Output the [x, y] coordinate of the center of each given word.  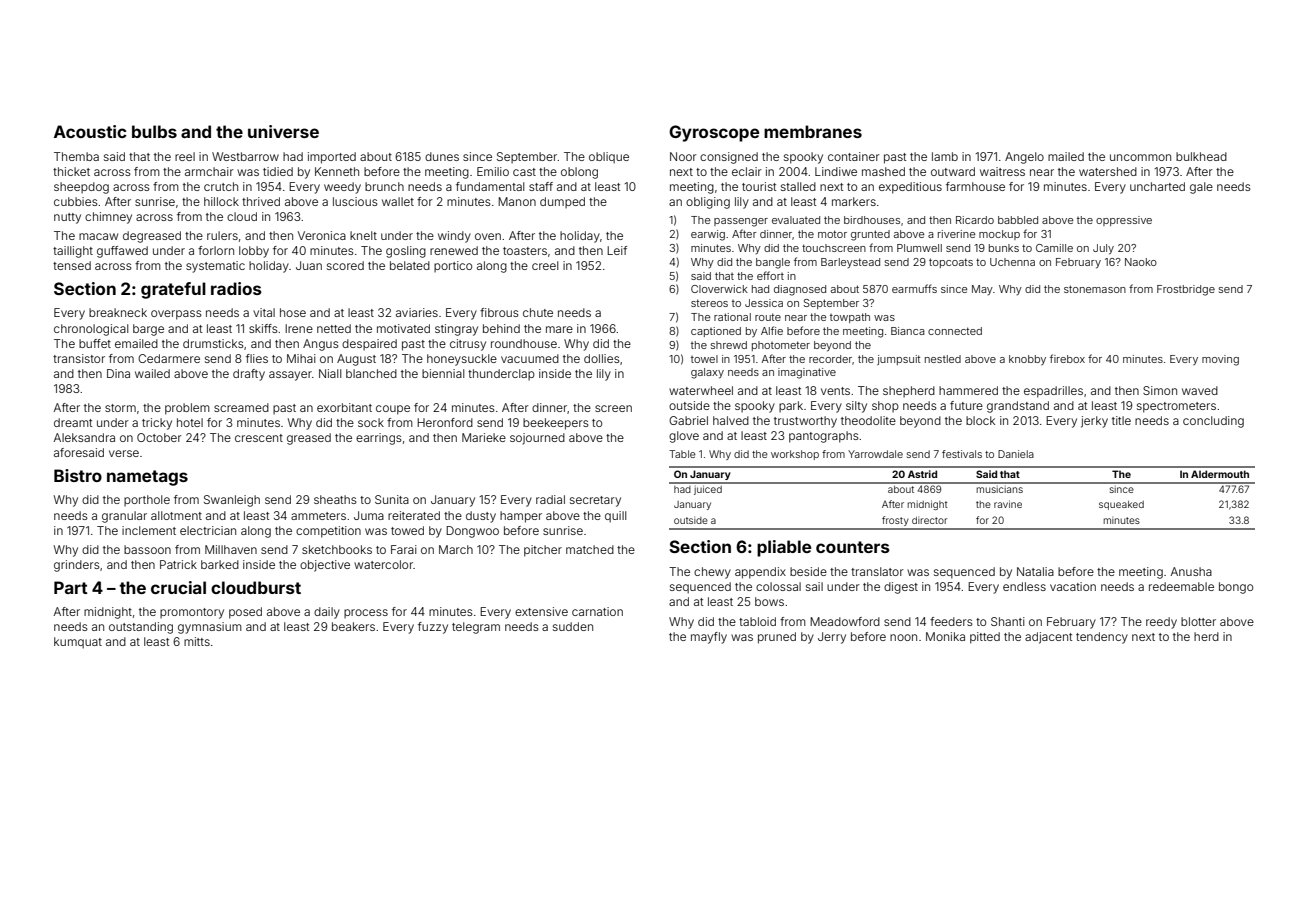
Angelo [1024, 158]
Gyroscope [714, 133]
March [456, 549]
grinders [77, 566]
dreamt [73, 422]
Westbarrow [245, 156]
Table [682, 454]
